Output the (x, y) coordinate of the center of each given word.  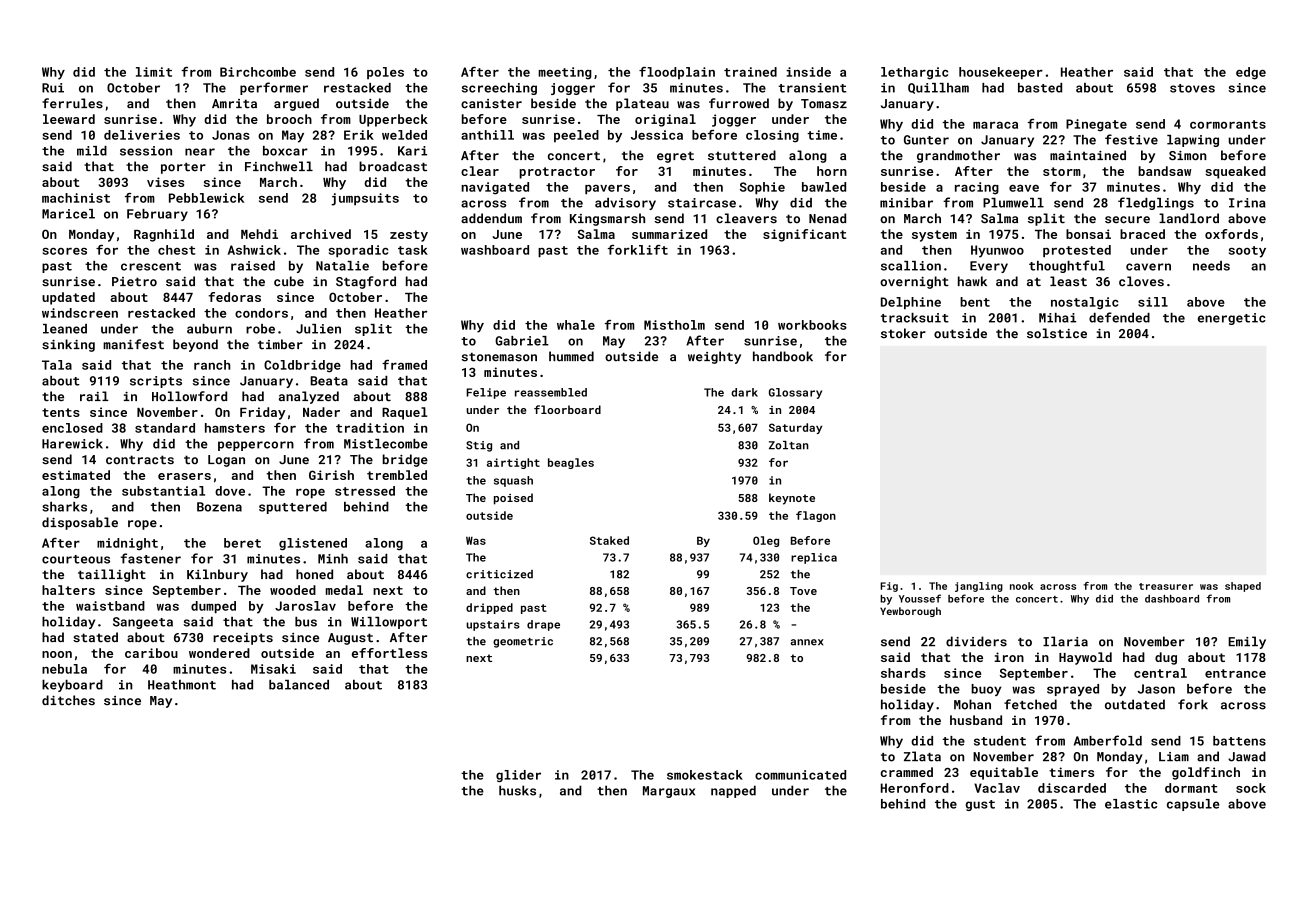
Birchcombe (258, 72)
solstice (1057, 333)
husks (517, 790)
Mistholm (674, 325)
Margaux (669, 792)
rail (94, 396)
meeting (565, 73)
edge (1251, 73)
